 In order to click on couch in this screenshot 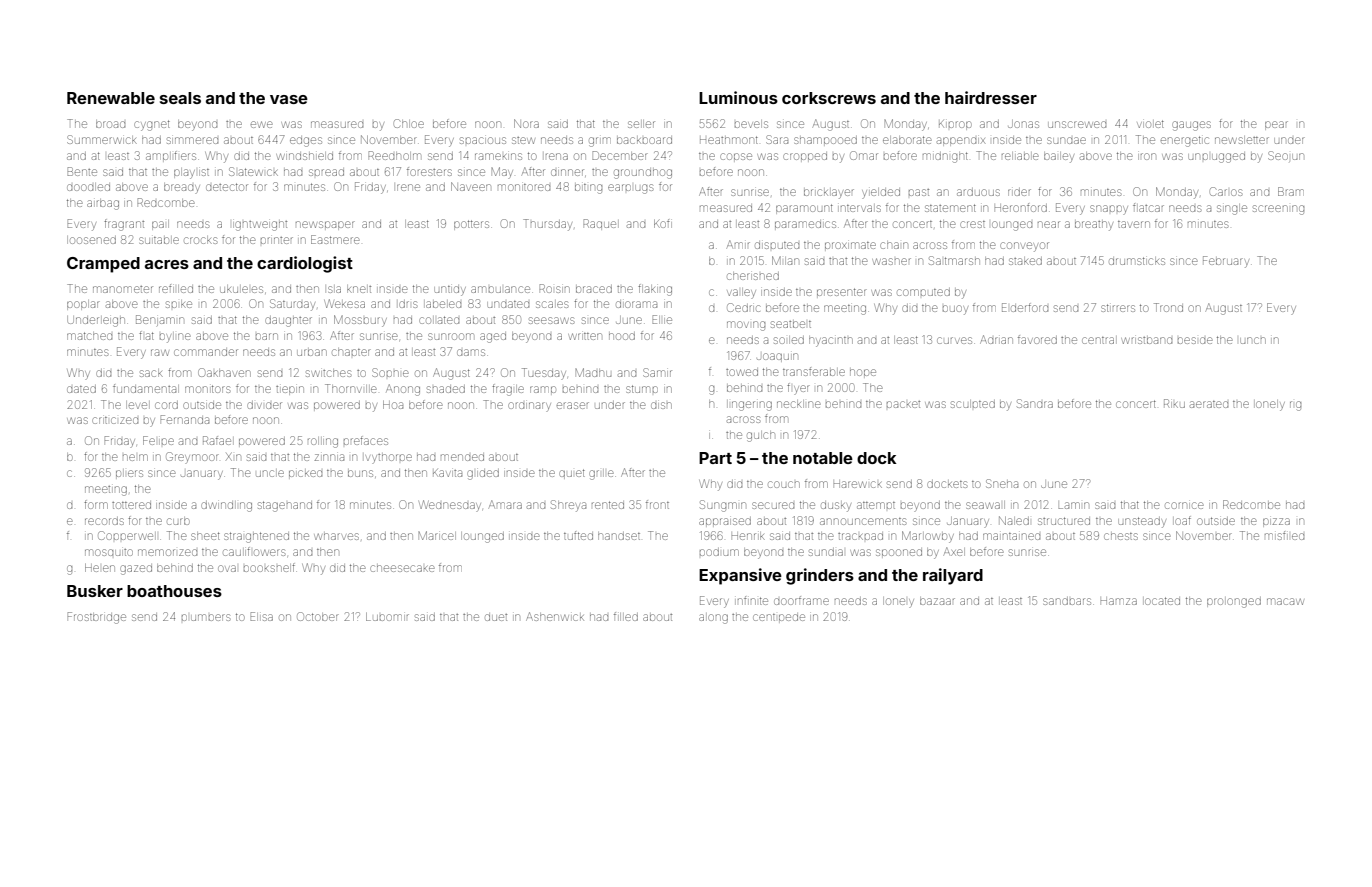, I will do `click(784, 484)`.
